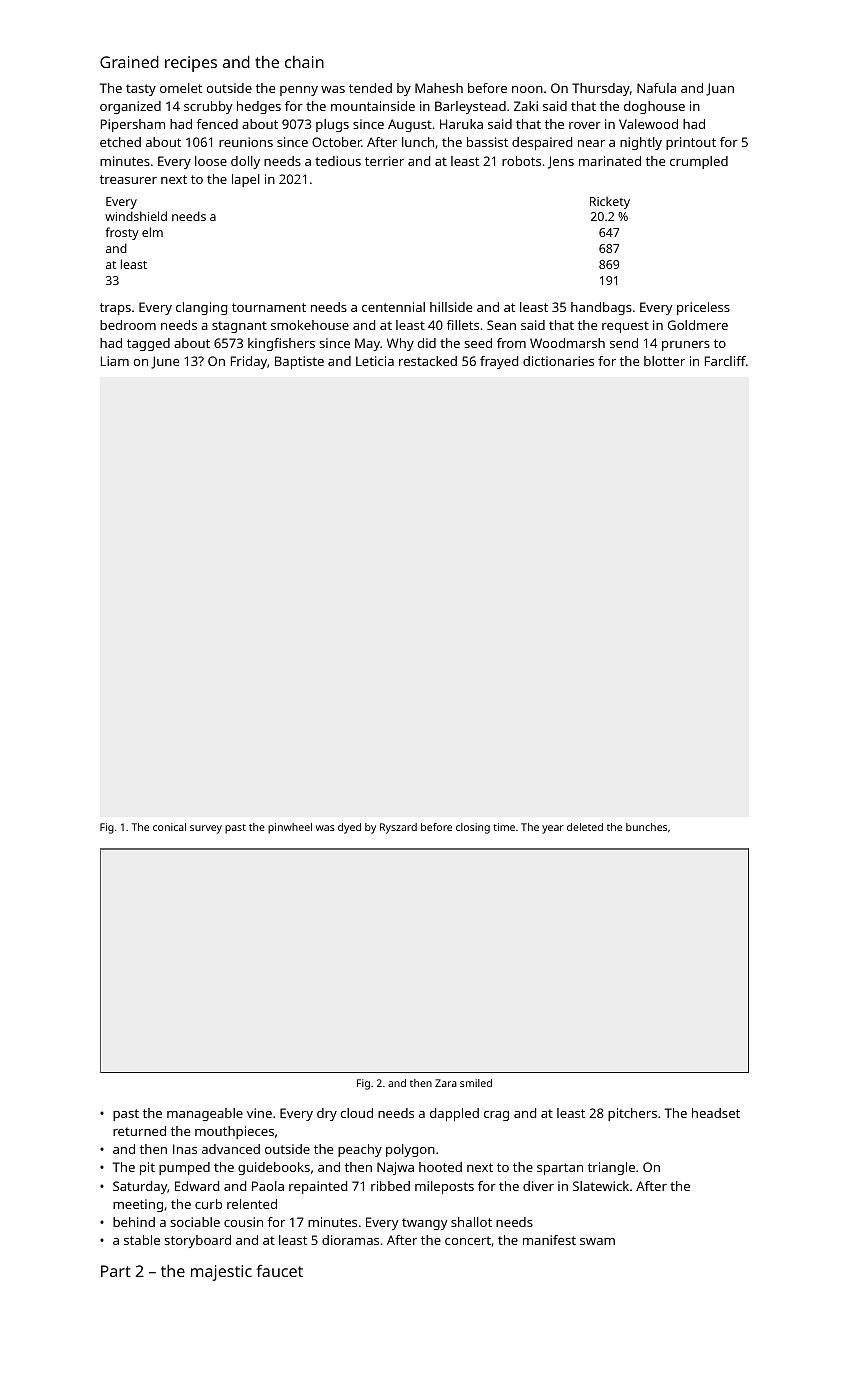 This screenshot has width=849, height=1400. What do you see at coordinates (269, 307) in the screenshot?
I see `tournament` at bounding box center [269, 307].
